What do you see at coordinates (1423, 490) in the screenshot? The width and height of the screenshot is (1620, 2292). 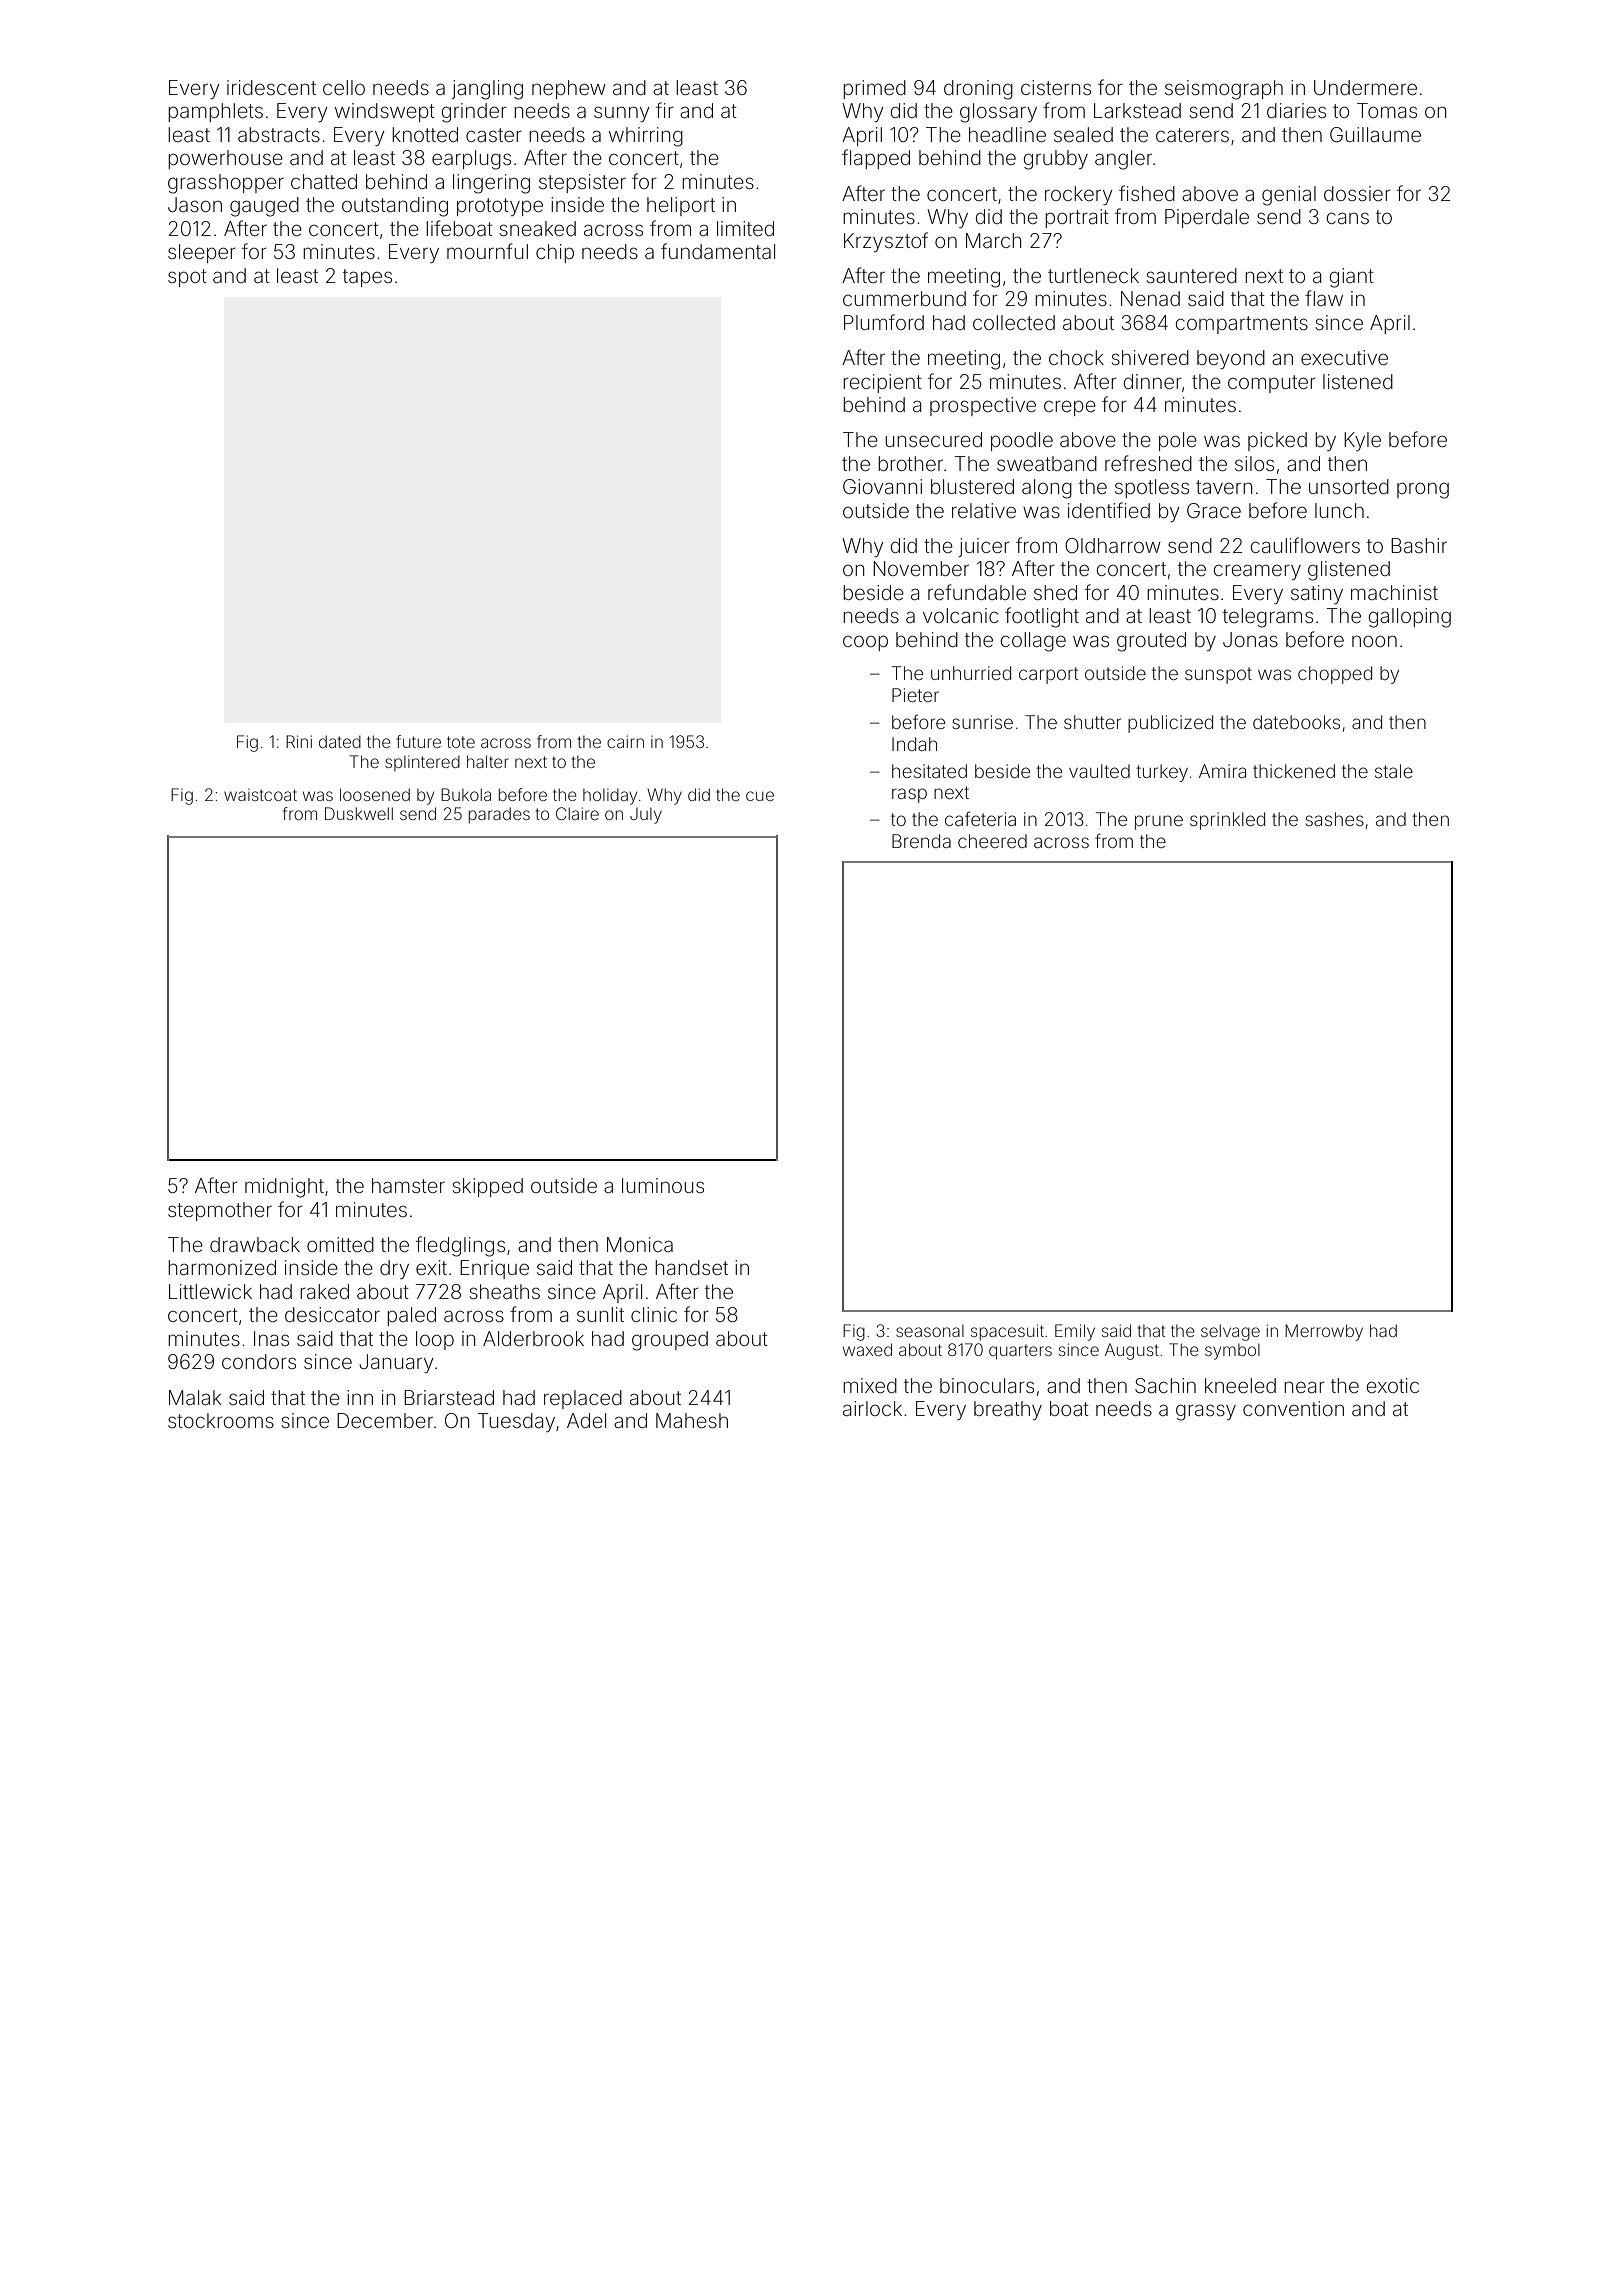 I see `prong` at bounding box center [1423, 490].
